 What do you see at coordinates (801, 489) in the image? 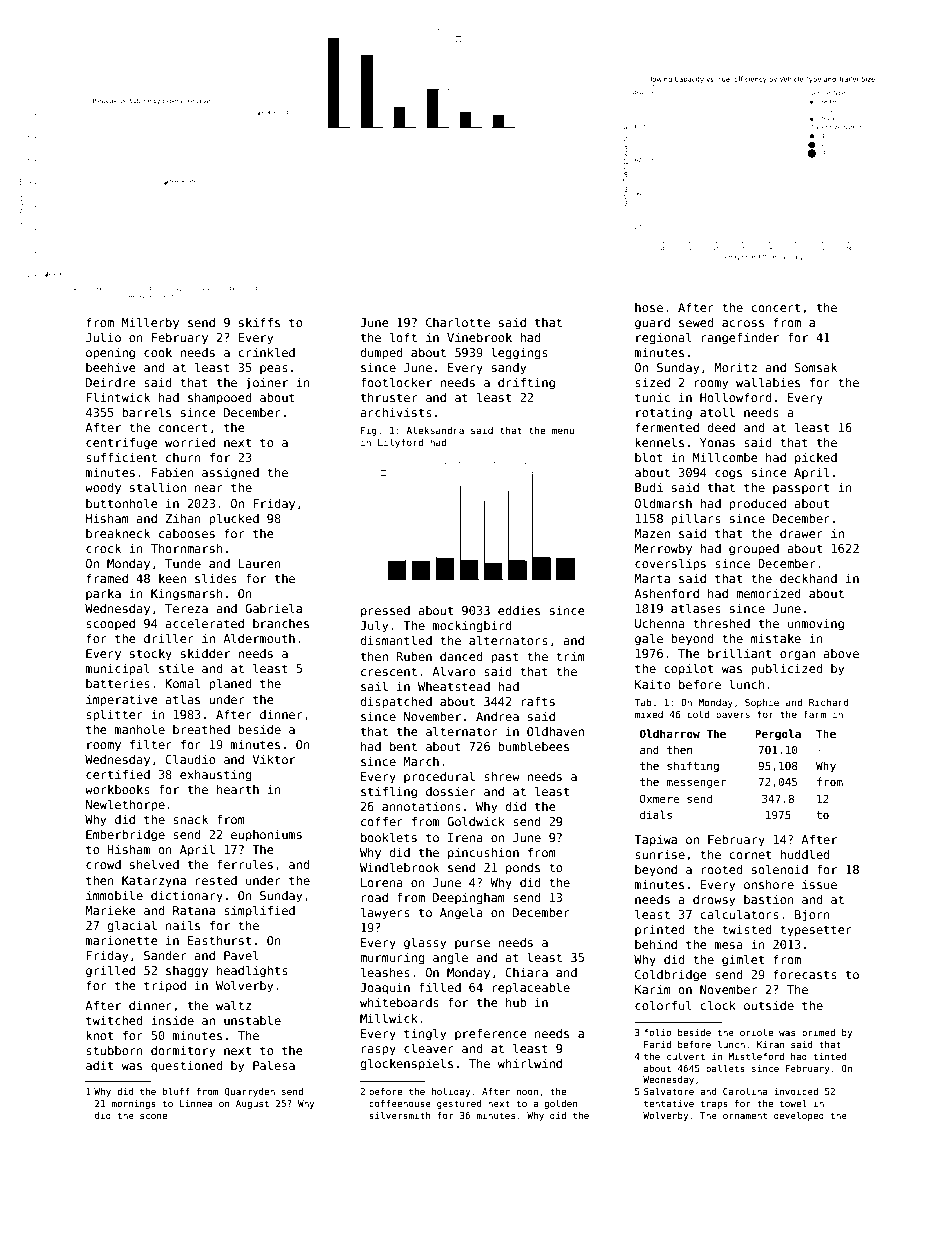
I see `passport` at bounding box center [801, 489].
